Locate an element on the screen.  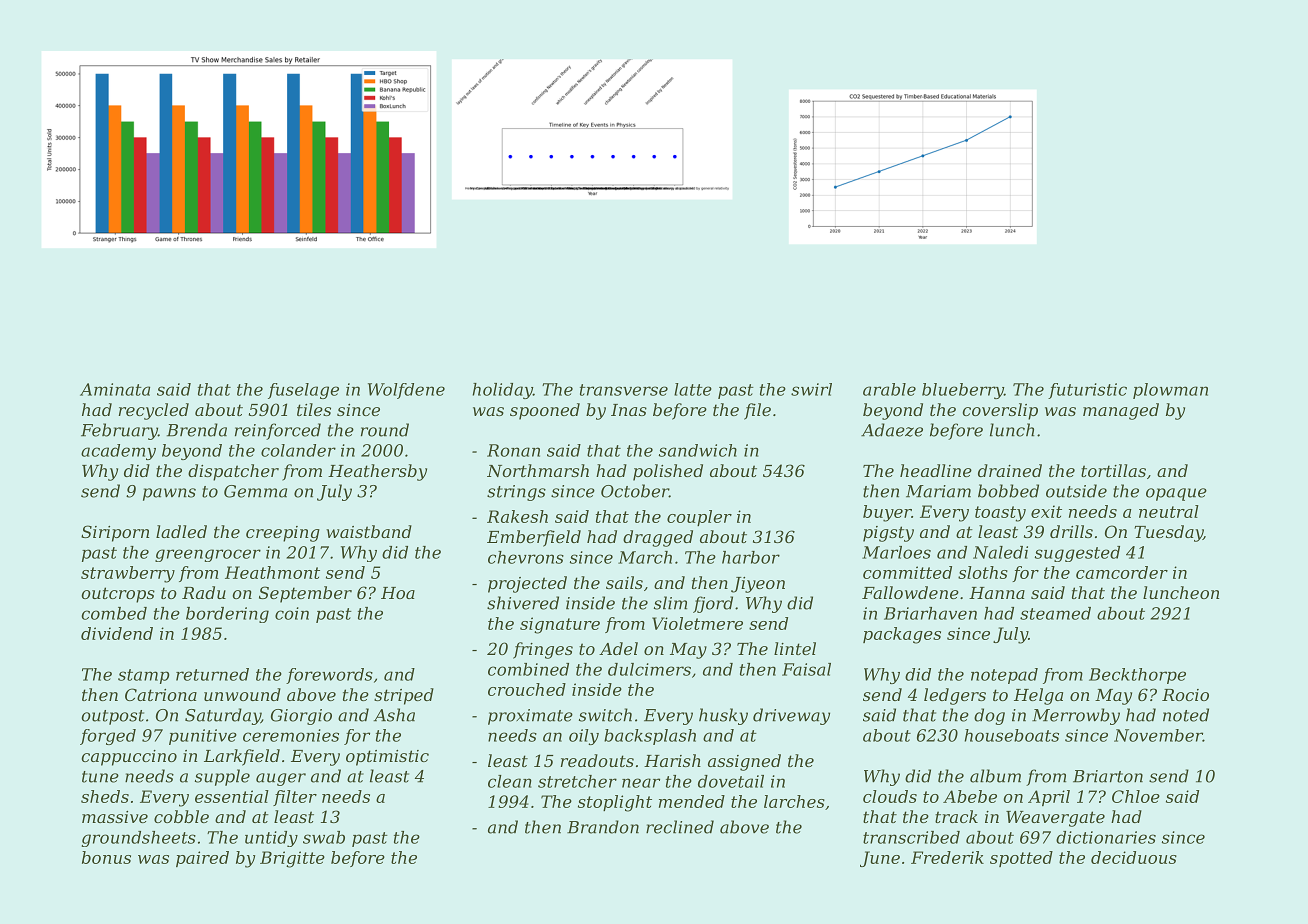
Rakesh is located at coordinates (517, 516).
